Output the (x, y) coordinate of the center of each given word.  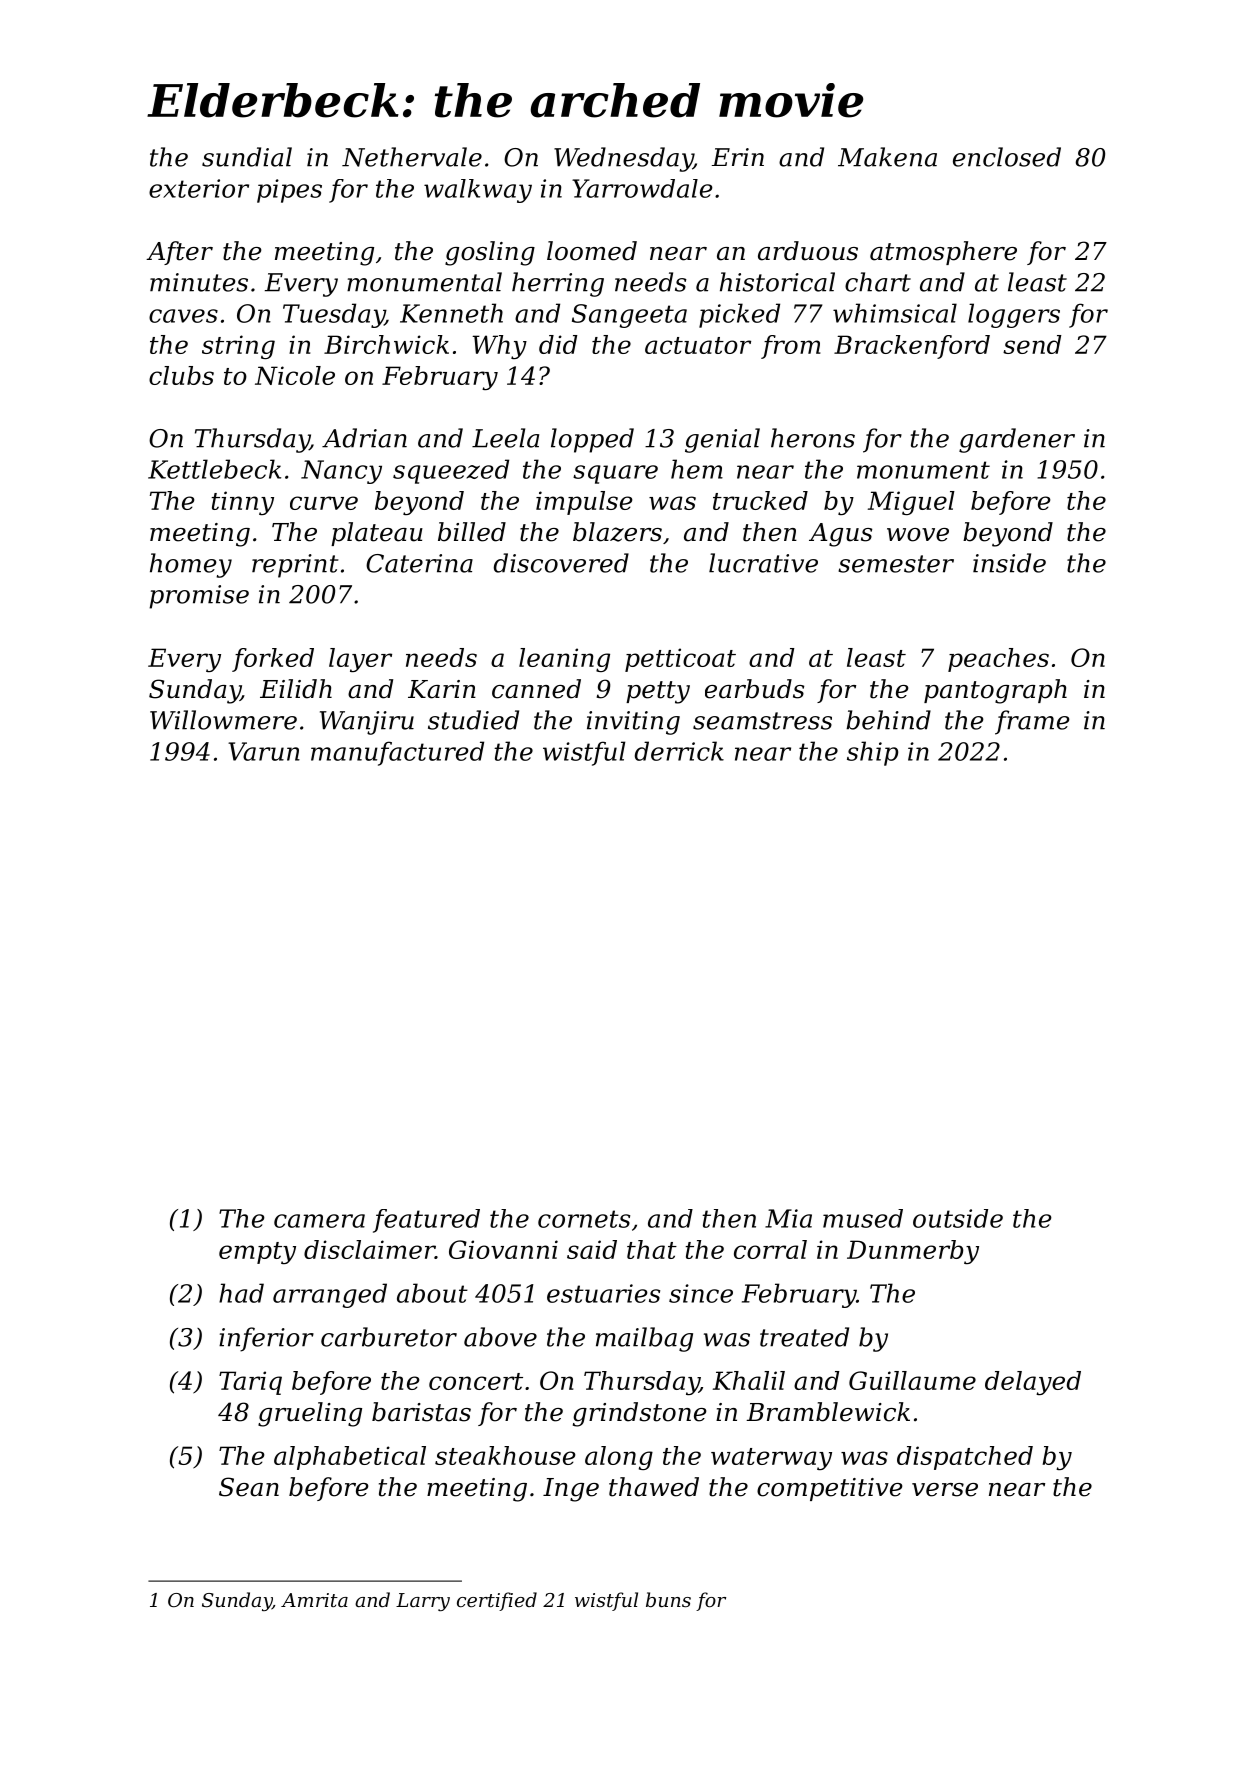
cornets (584, 1219)
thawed (654, 1487)
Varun (264, 751)
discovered (561, 563)
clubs (181, 375)
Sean (249, 1487)
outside (958, 1218)
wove (918, 535)
